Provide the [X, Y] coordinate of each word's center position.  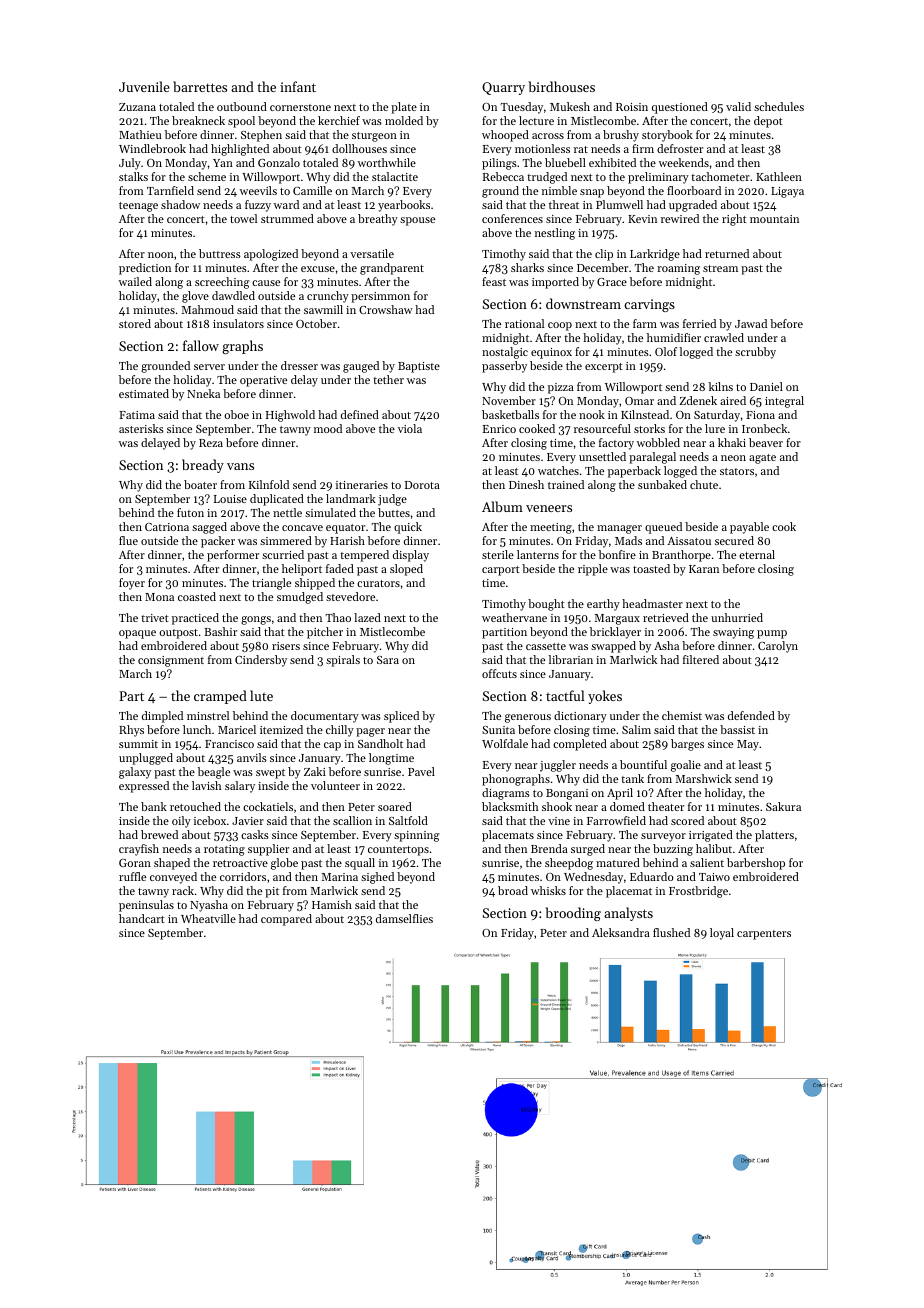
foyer [132, 584]
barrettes [200, 86]
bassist [737, 729]
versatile [372, 253]
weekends [684, 162]
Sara [388, 660]
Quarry [503, 88]
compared [286, 920]
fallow [201, 345]
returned [727, 253]
